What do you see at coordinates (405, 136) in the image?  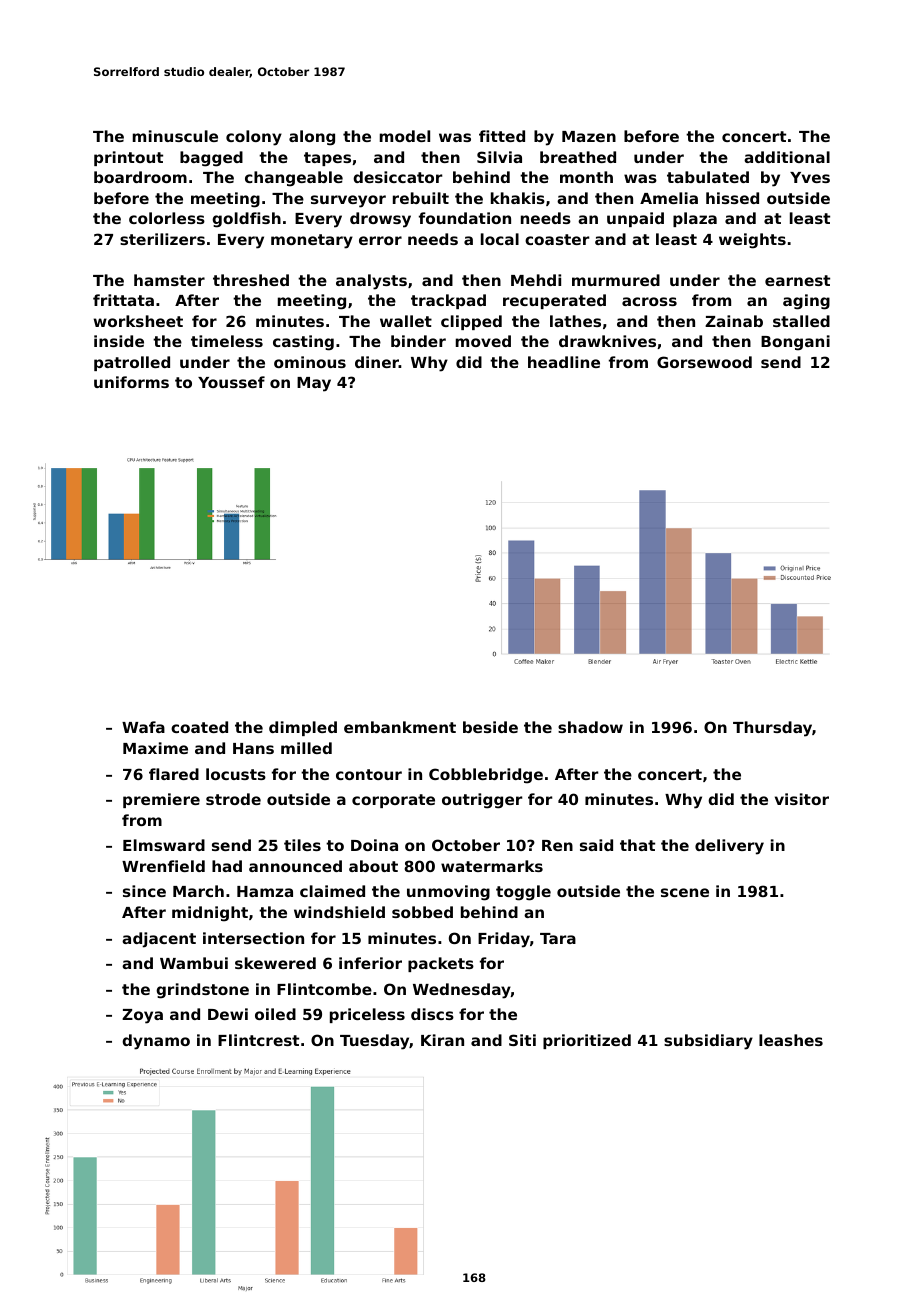 I see `model` at bounding box center [405, 136].
